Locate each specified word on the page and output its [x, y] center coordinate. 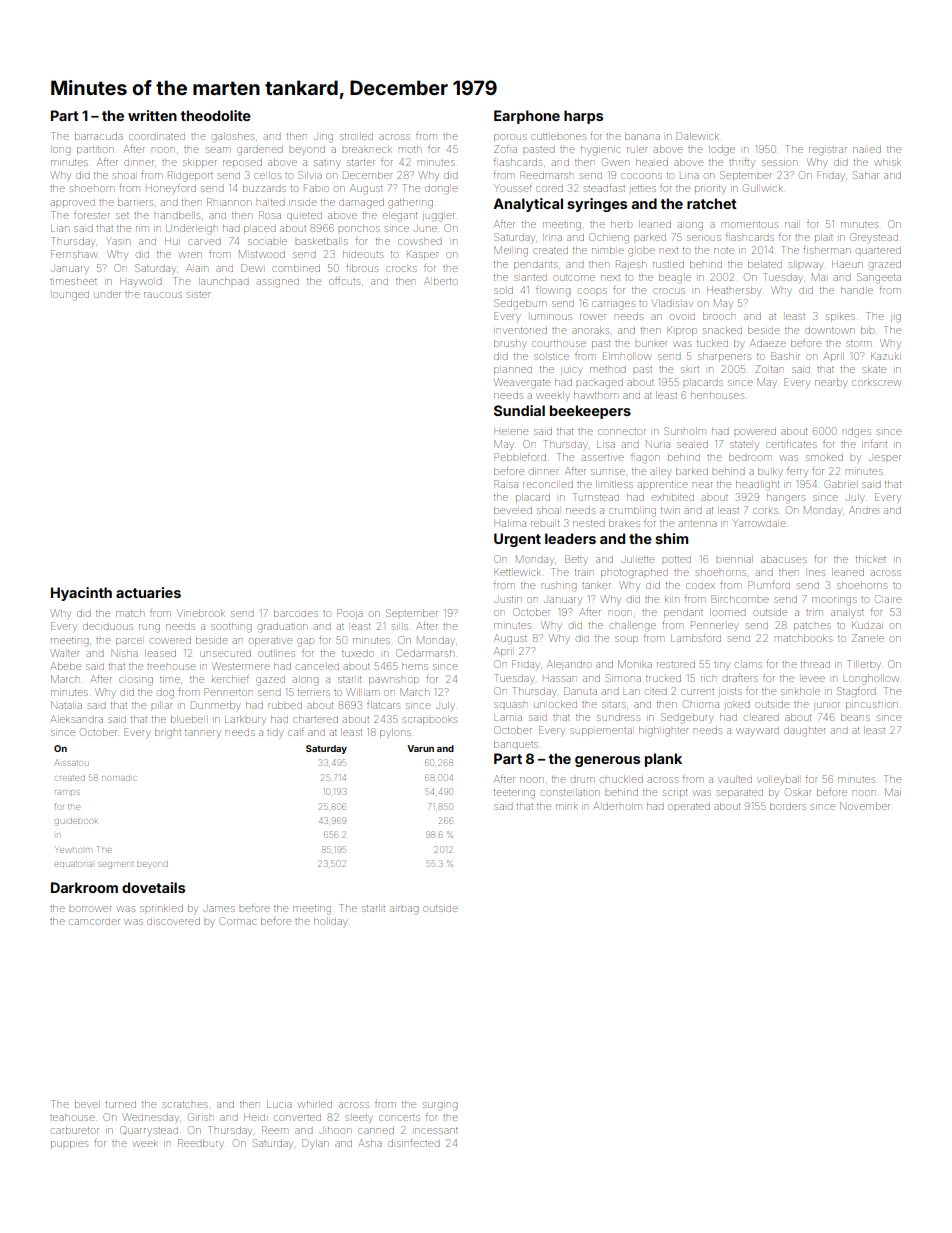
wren [190, 255]
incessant [436, 1131]
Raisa [506, 484]
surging [440, 1106]
